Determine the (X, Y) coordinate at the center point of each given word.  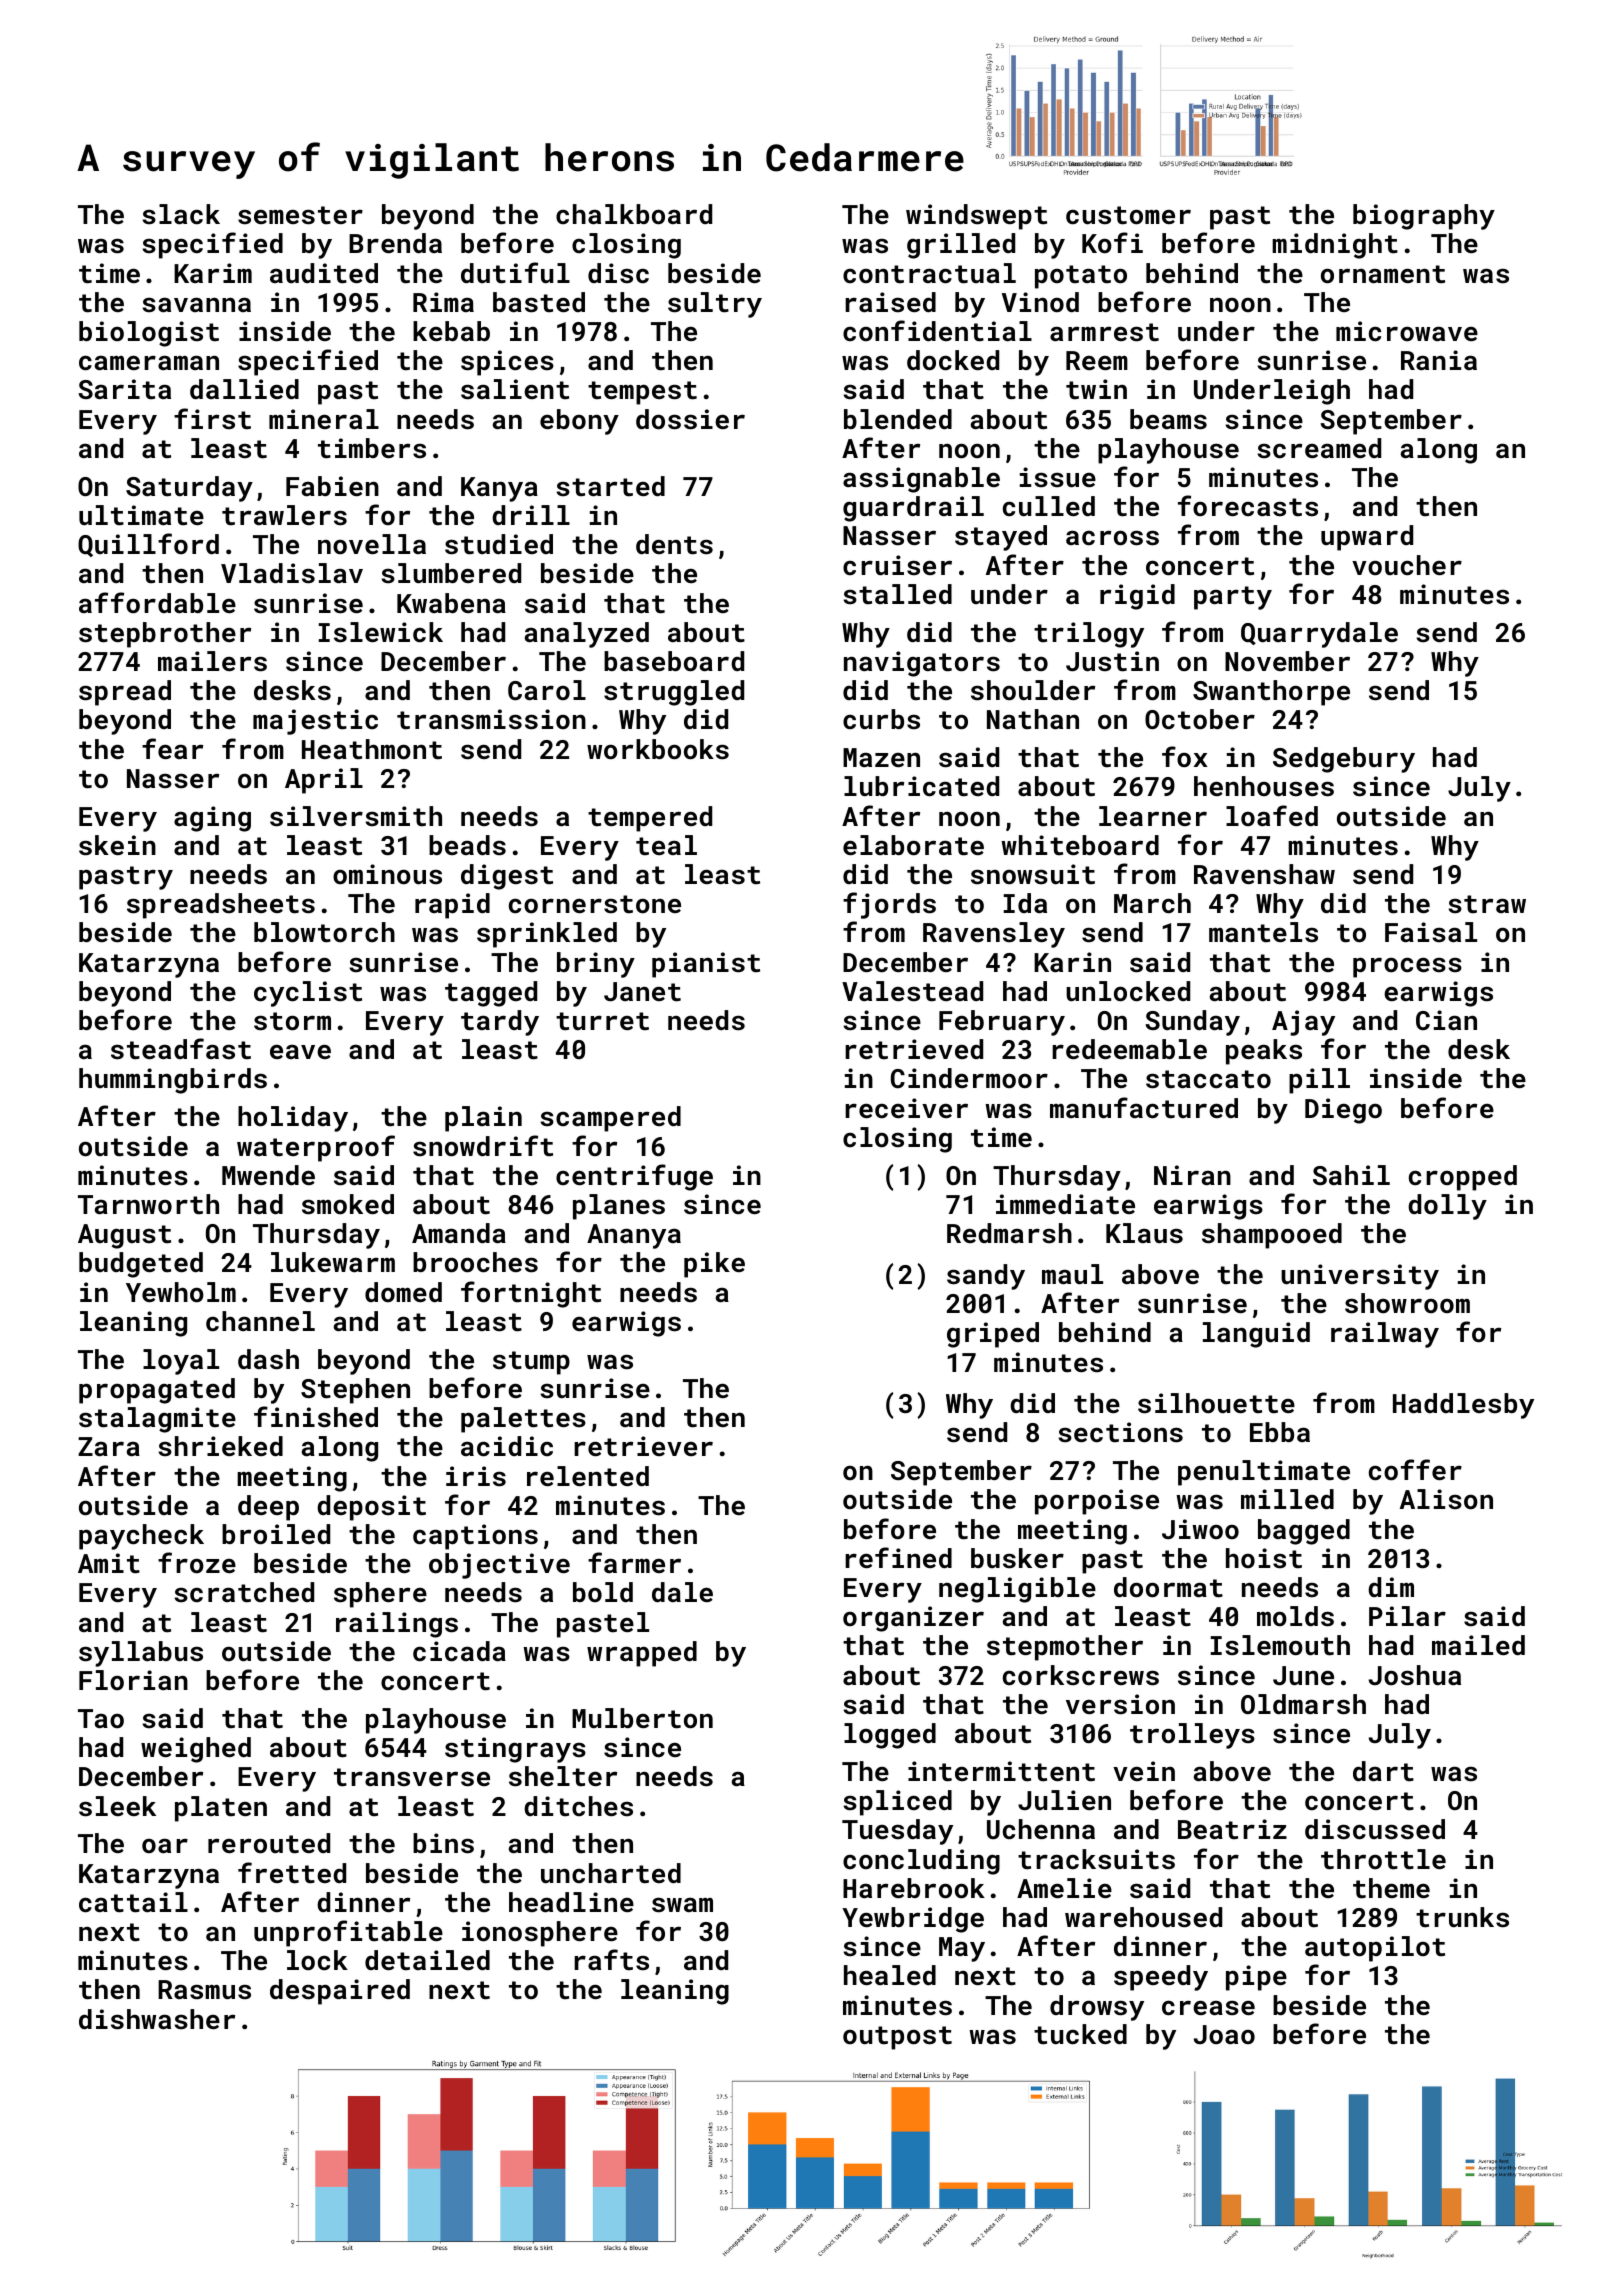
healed (890, 1975)
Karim (213, 273)
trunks (1462, 1917)
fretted (292, 1873)
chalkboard (634, 214)
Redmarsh (1009, 1233)
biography (1424, 217)
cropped (1463, 1178)
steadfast (181, 1049)
